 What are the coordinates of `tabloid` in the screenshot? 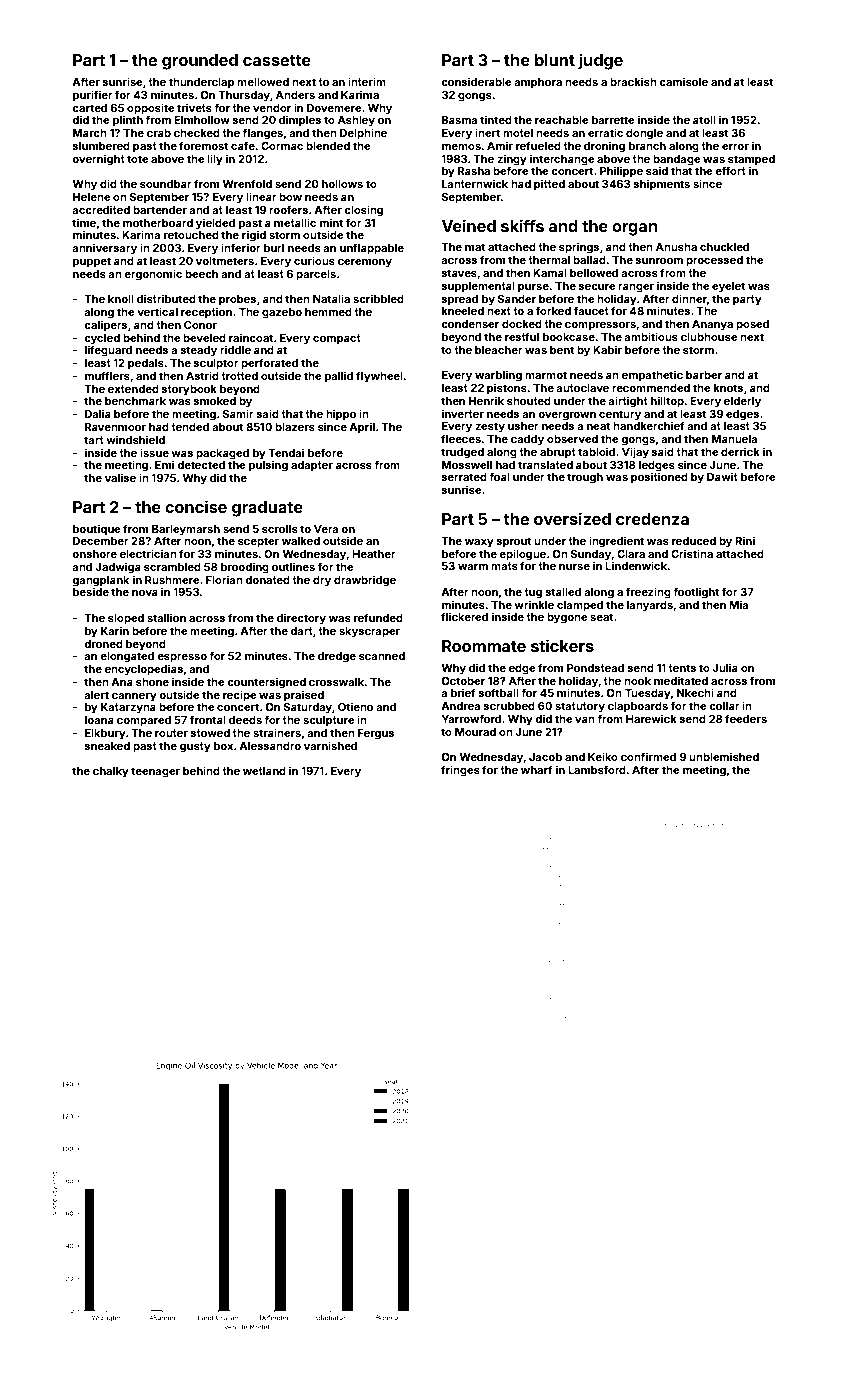 It's located at (596, 451).
